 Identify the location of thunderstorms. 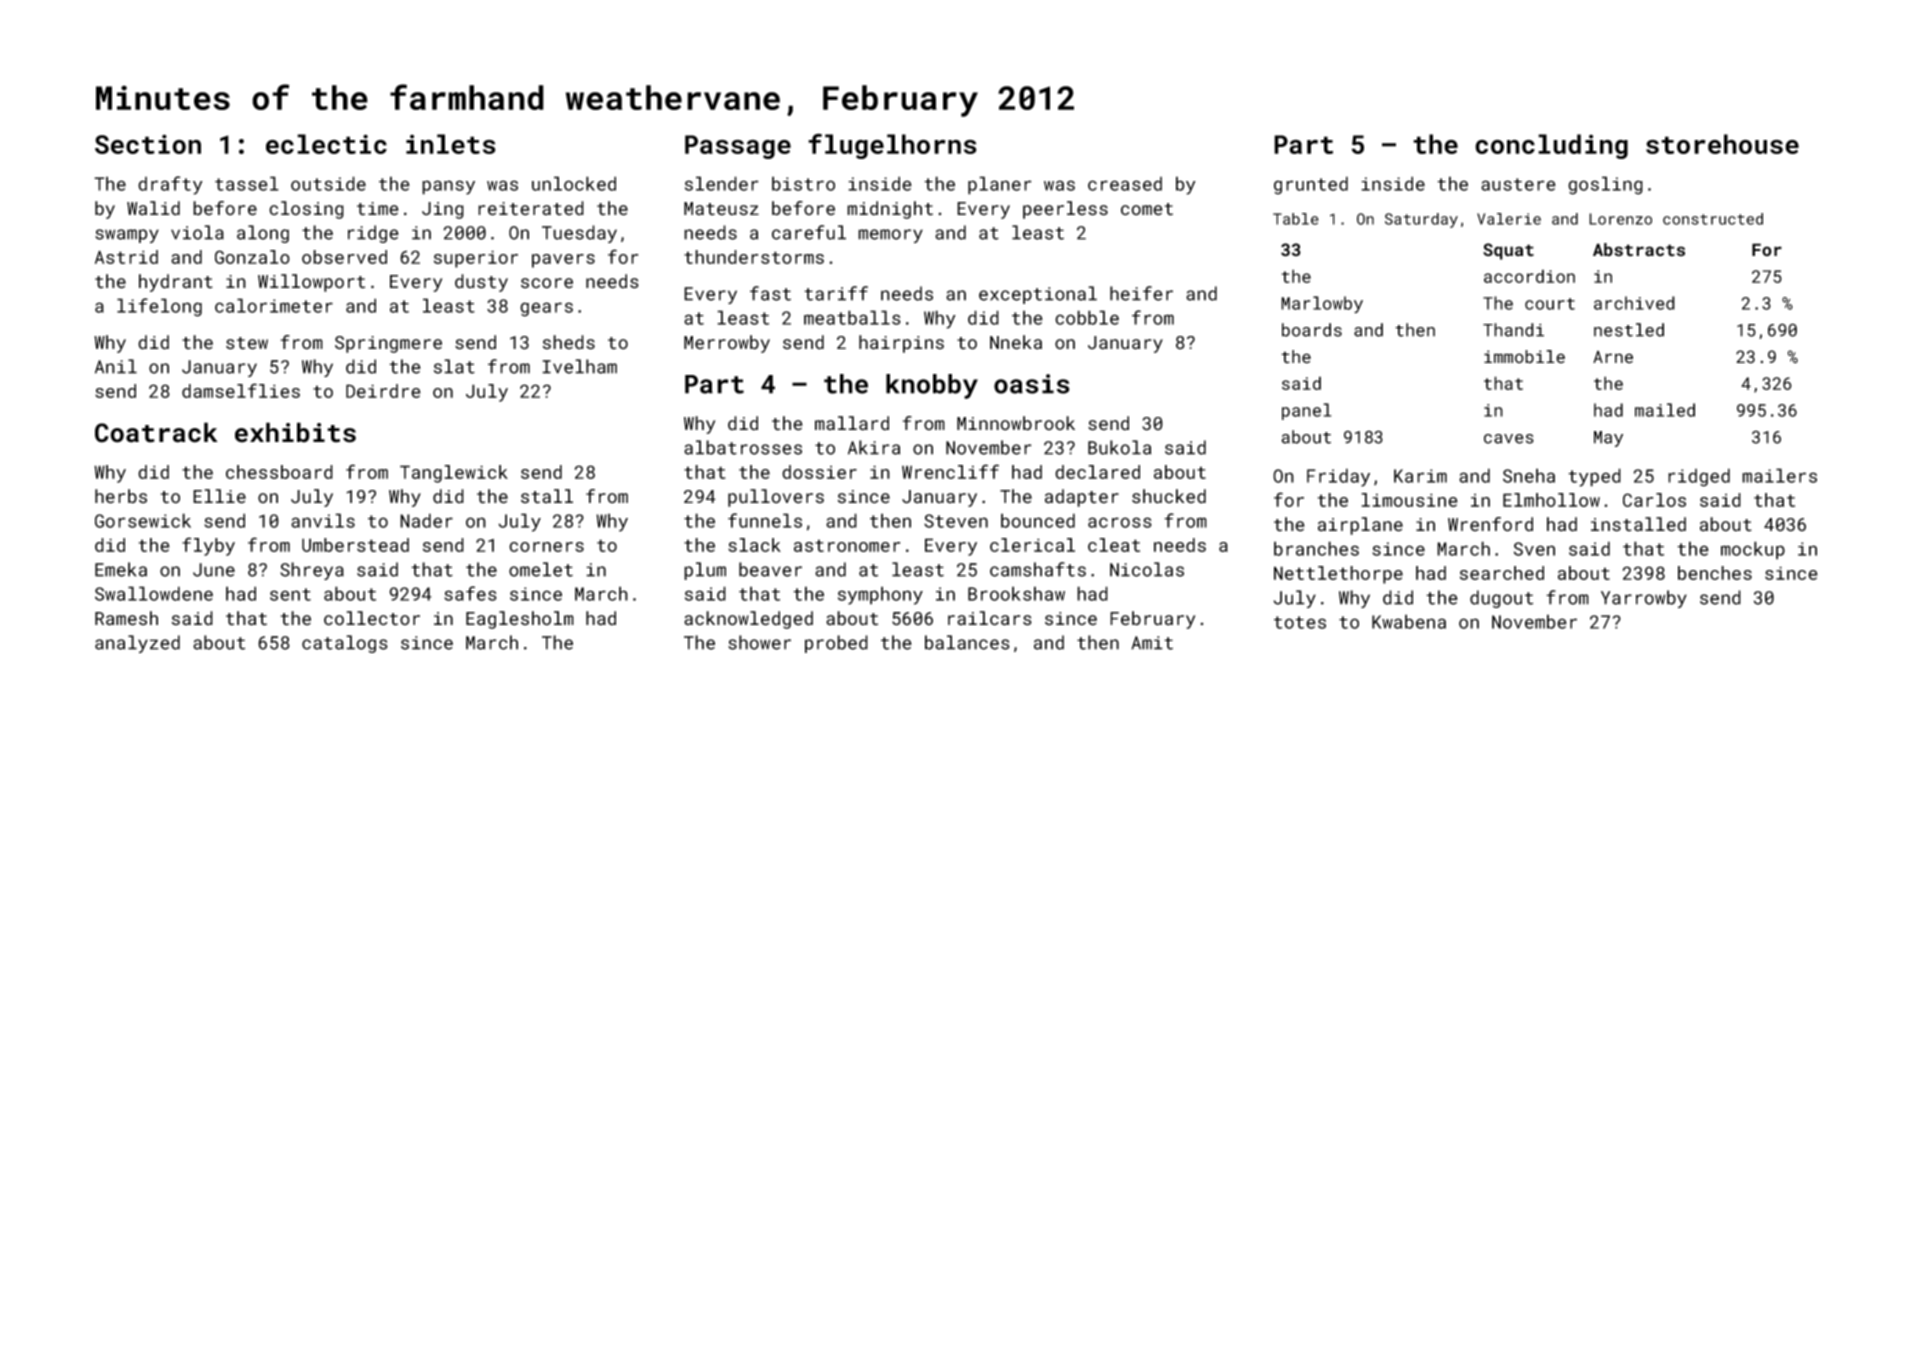
(754, 257).
